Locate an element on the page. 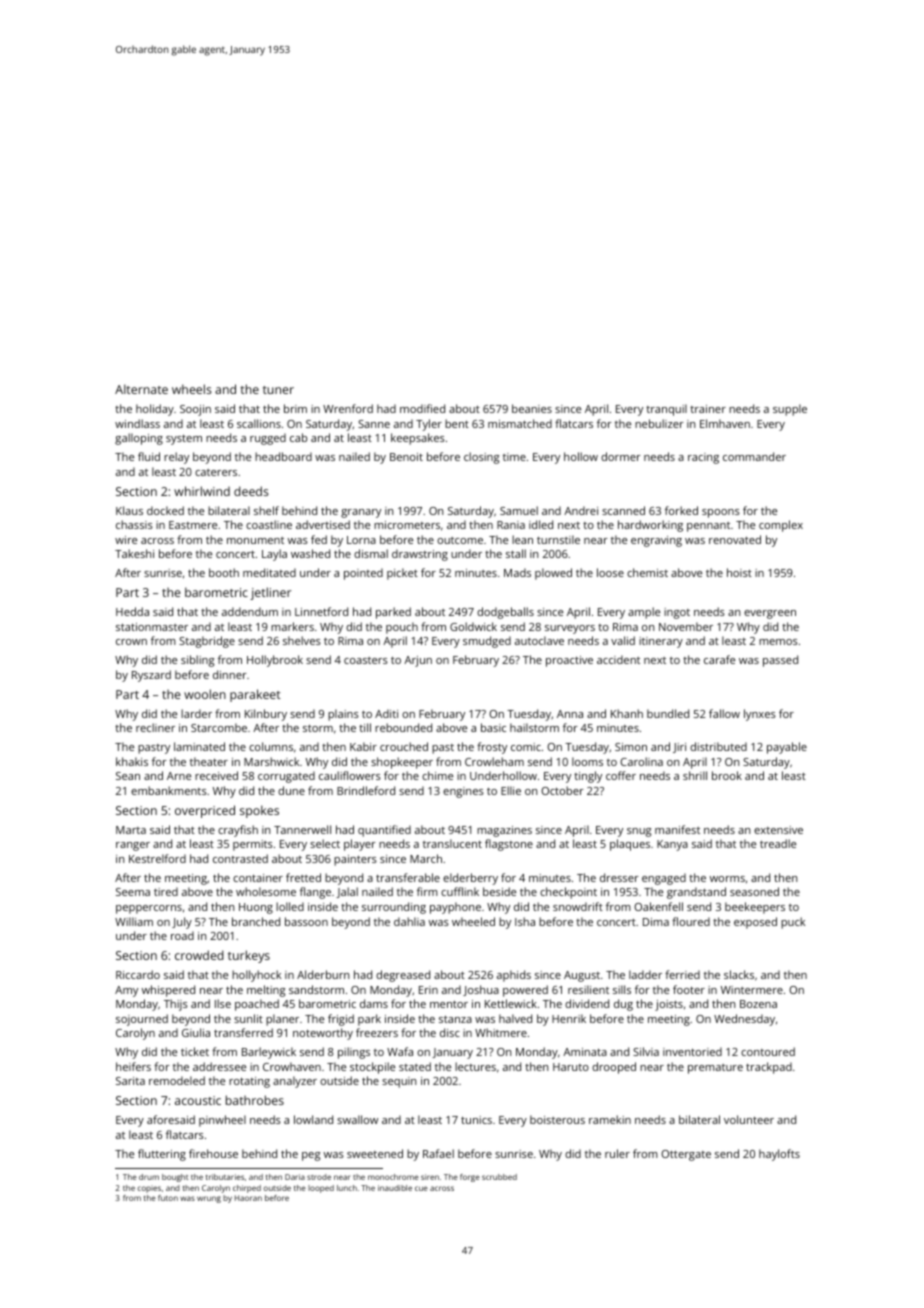 The image size is (924, 1308). rebounded is located at coordinates (403, 727).
